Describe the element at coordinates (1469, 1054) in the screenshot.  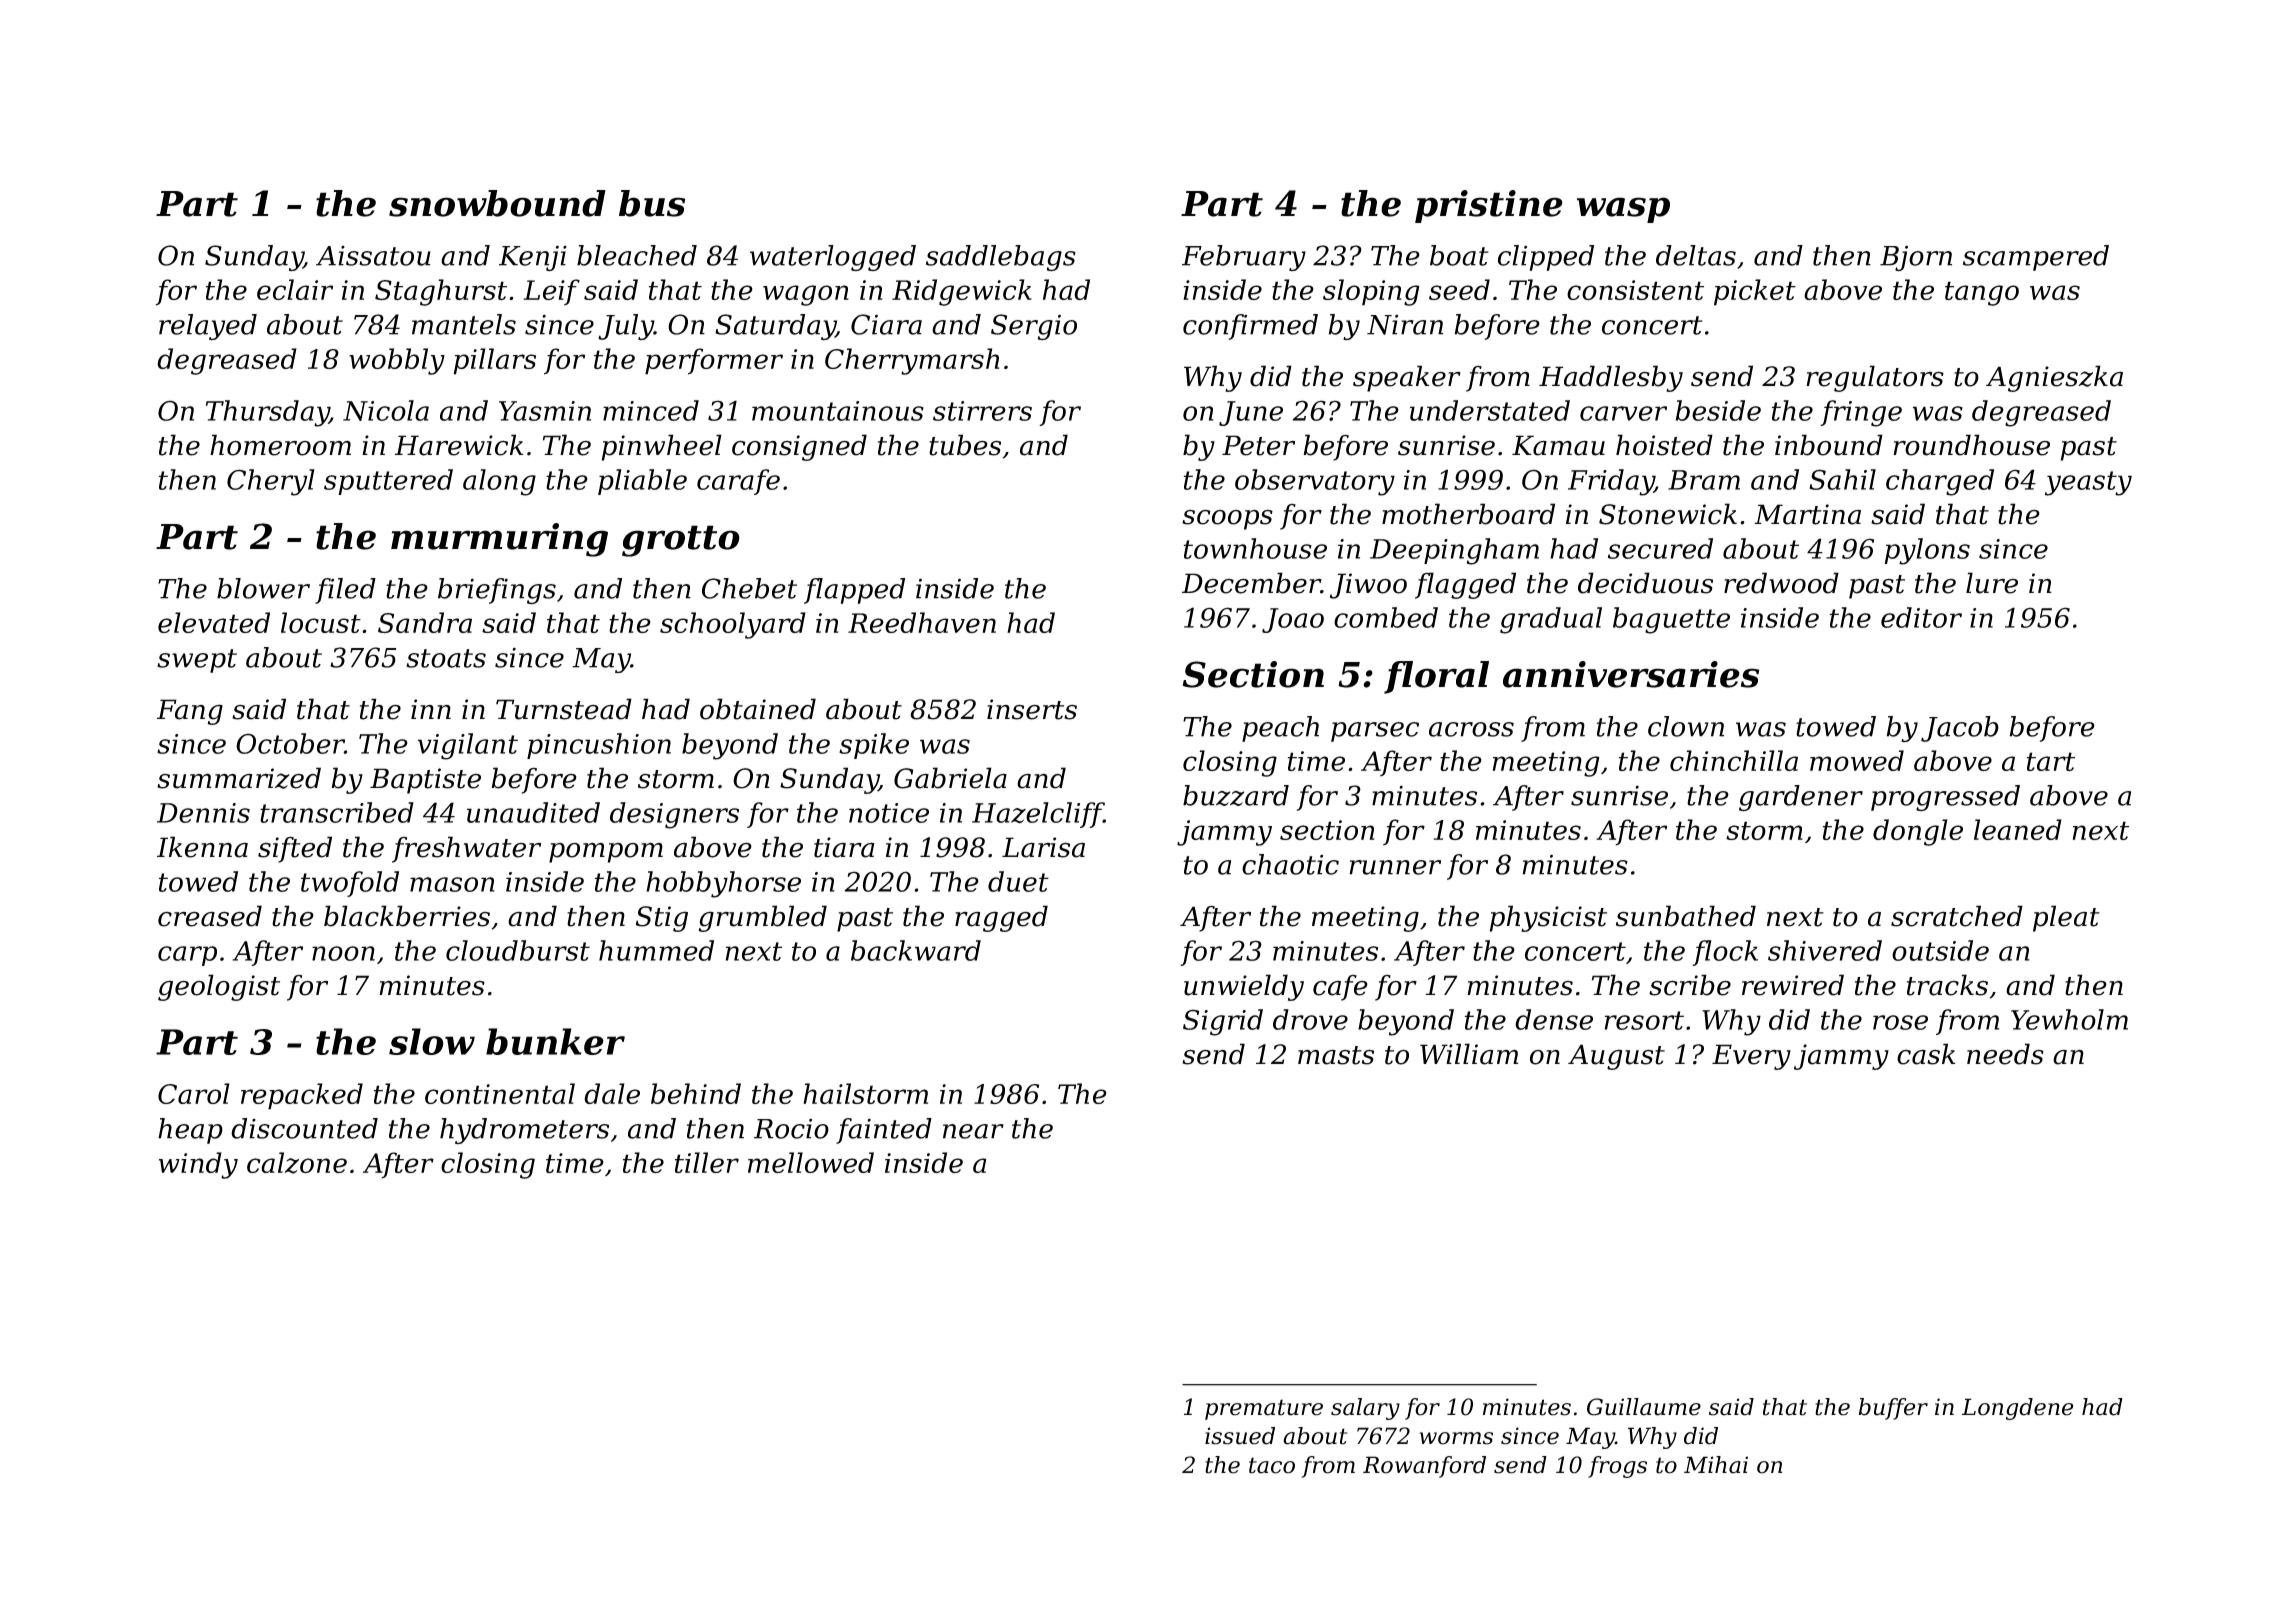
I see `William` at that location.
